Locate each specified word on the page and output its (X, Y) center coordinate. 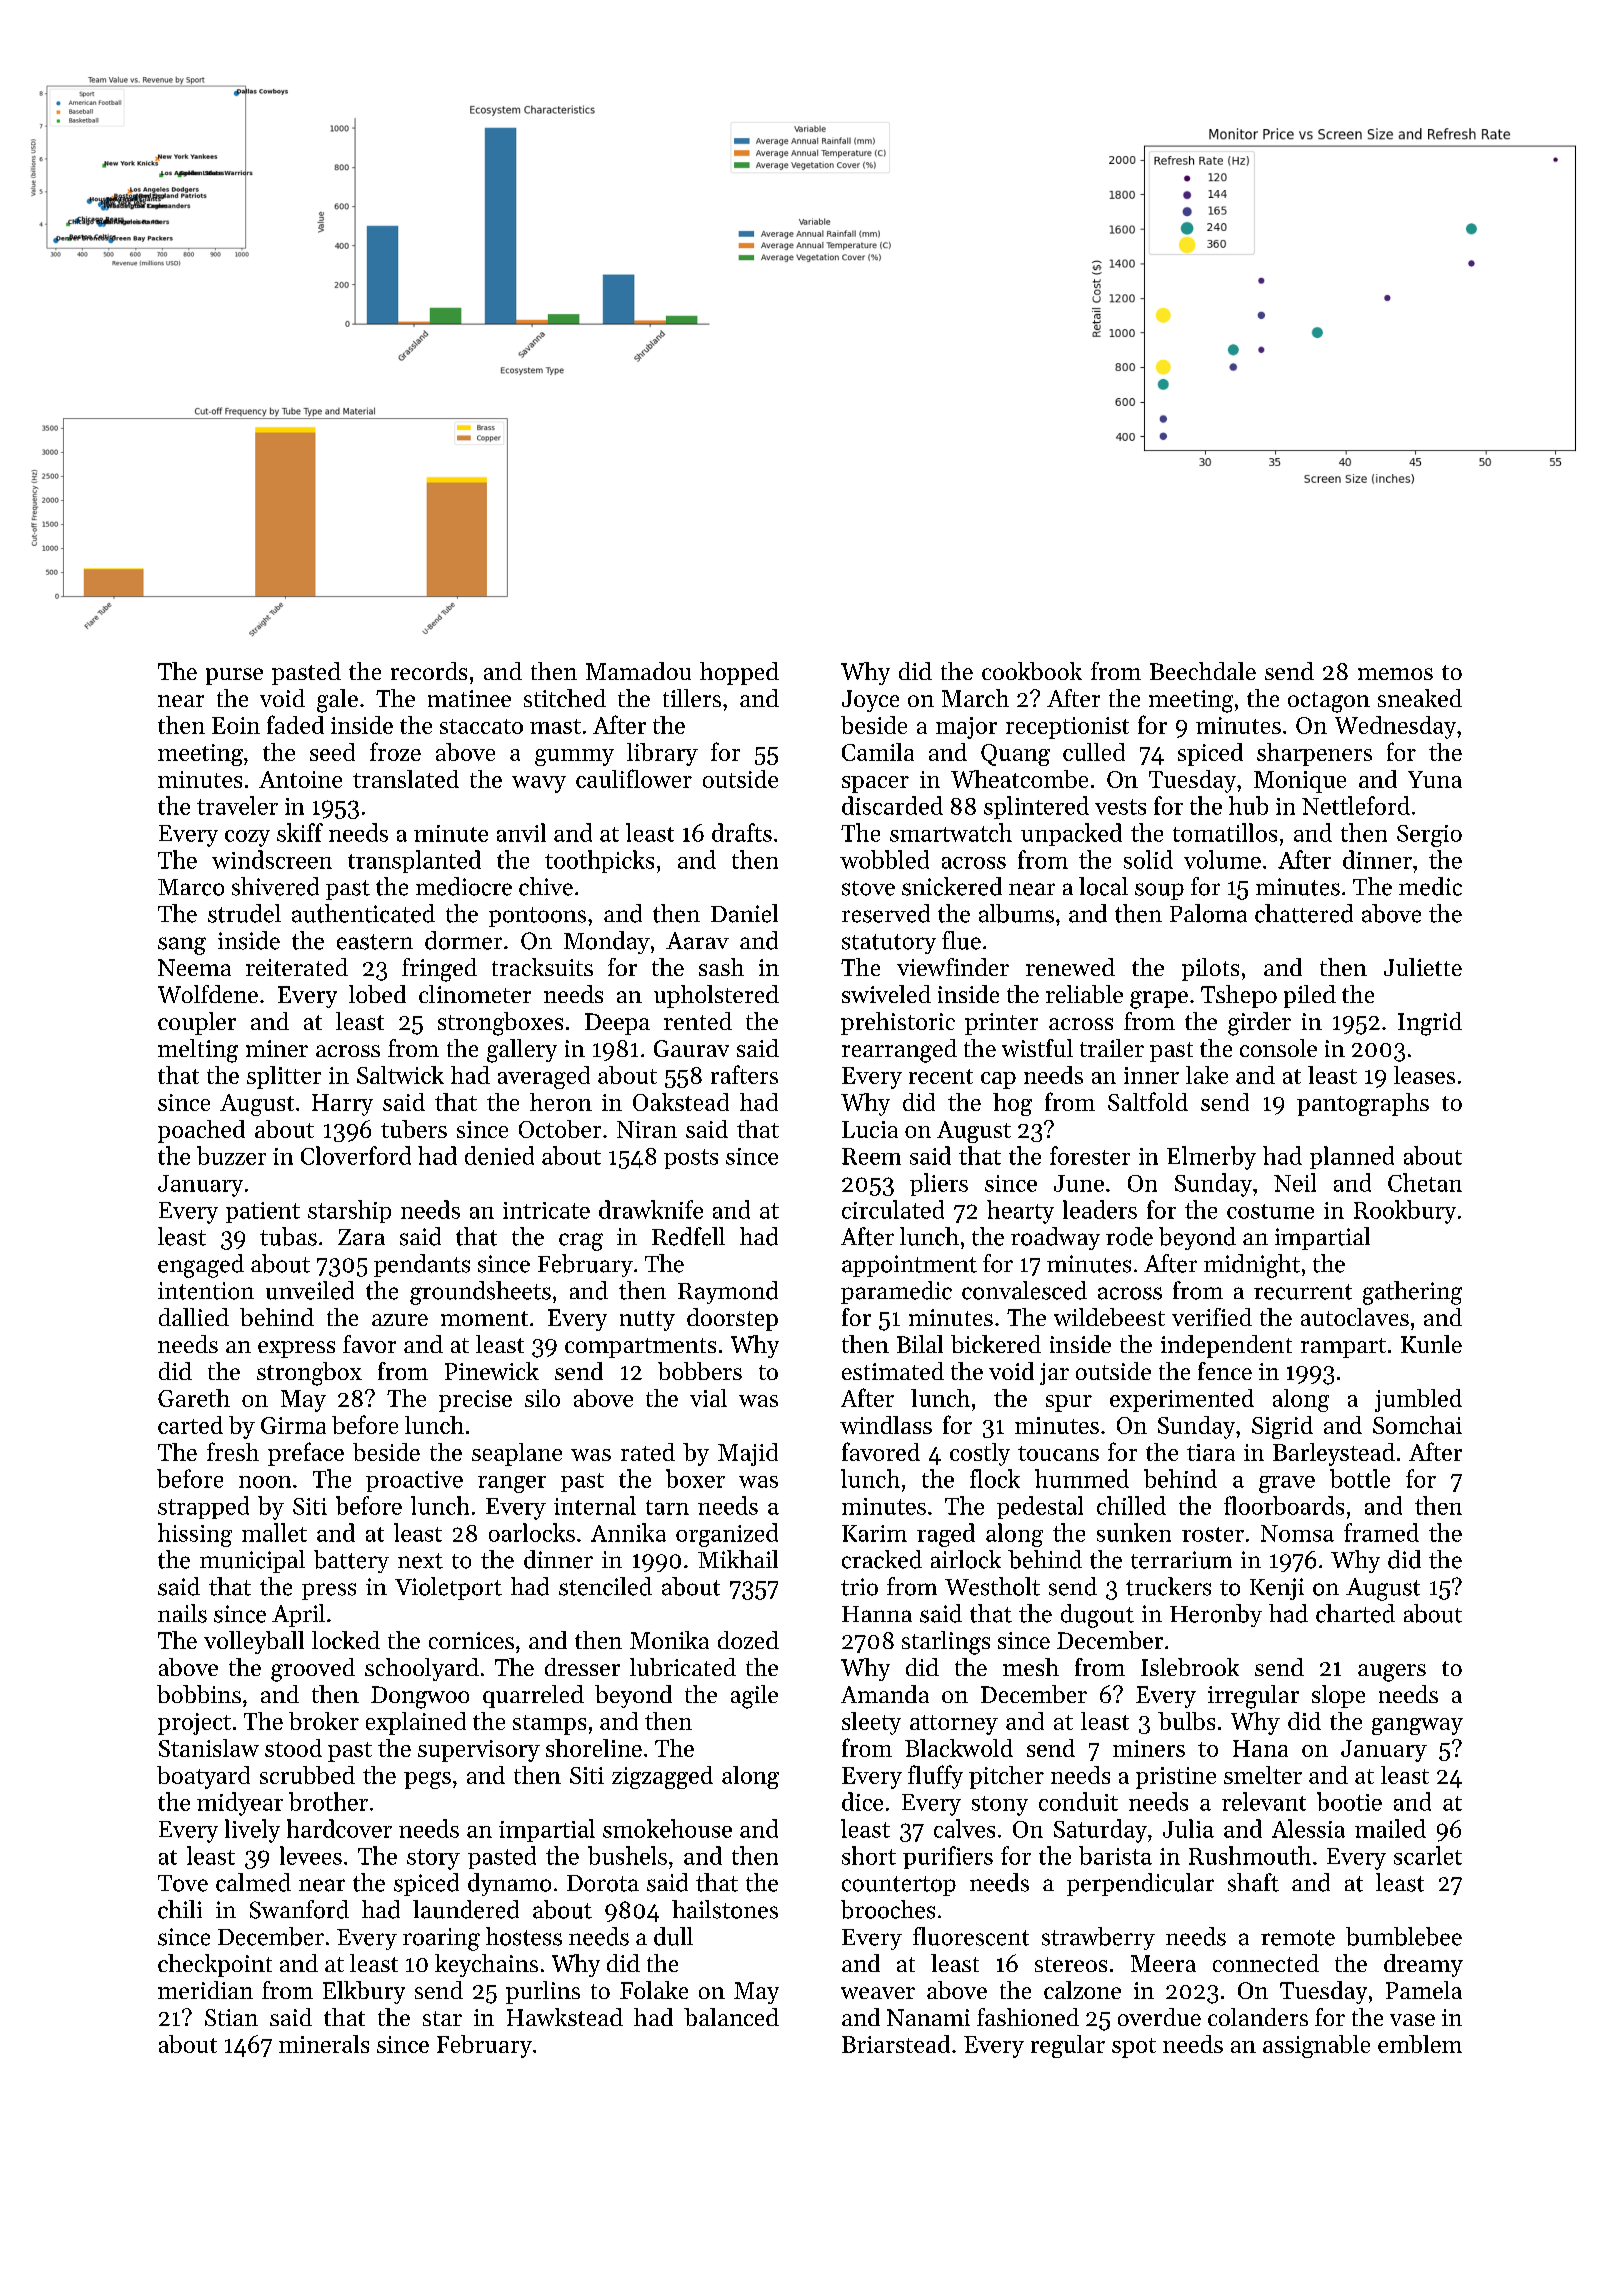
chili (180, 1909)
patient (263, 1212)
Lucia (870, 1129)
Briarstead (896, 2044)
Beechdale (1203, 671)
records (429, 671)
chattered (1304, 913)
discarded (892, 805)
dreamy (1423, 1965)
